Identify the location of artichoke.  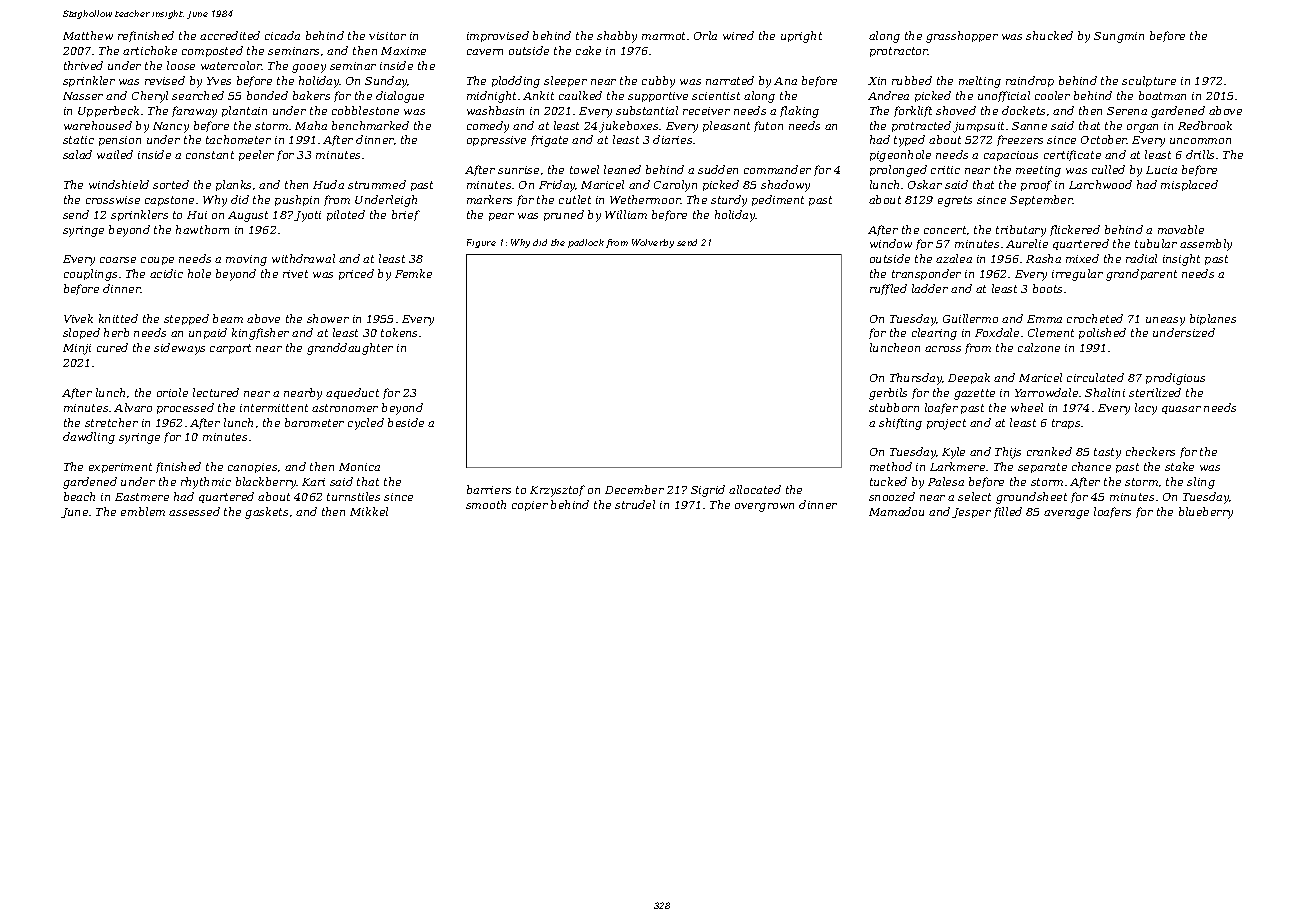
(150, 50).
